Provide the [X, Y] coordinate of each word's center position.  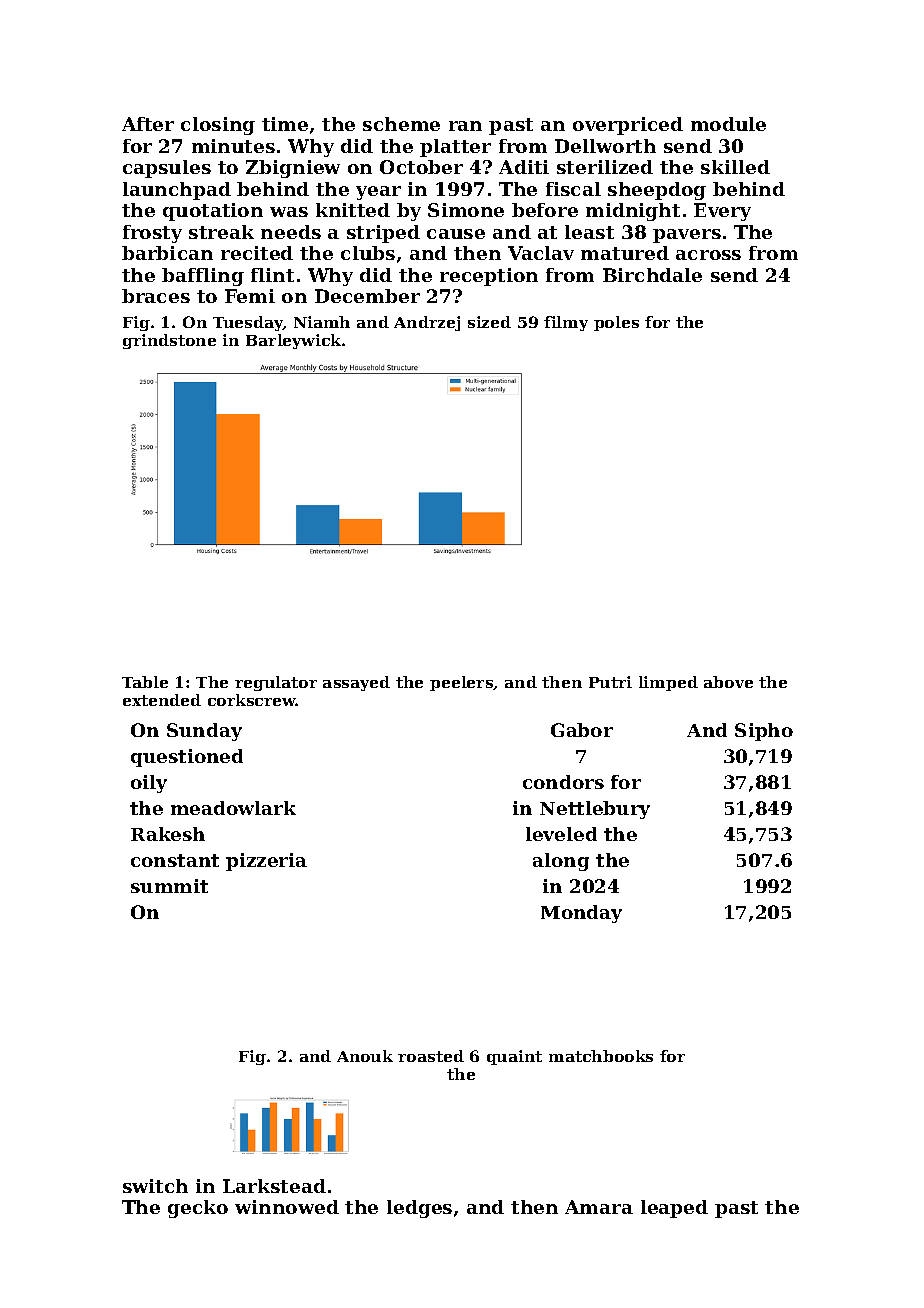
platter [455, 148]
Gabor [582, 730]
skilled [735, 167]
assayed [356, 683]
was [289, 212]
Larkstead [274, 1186]
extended [162, 700]
